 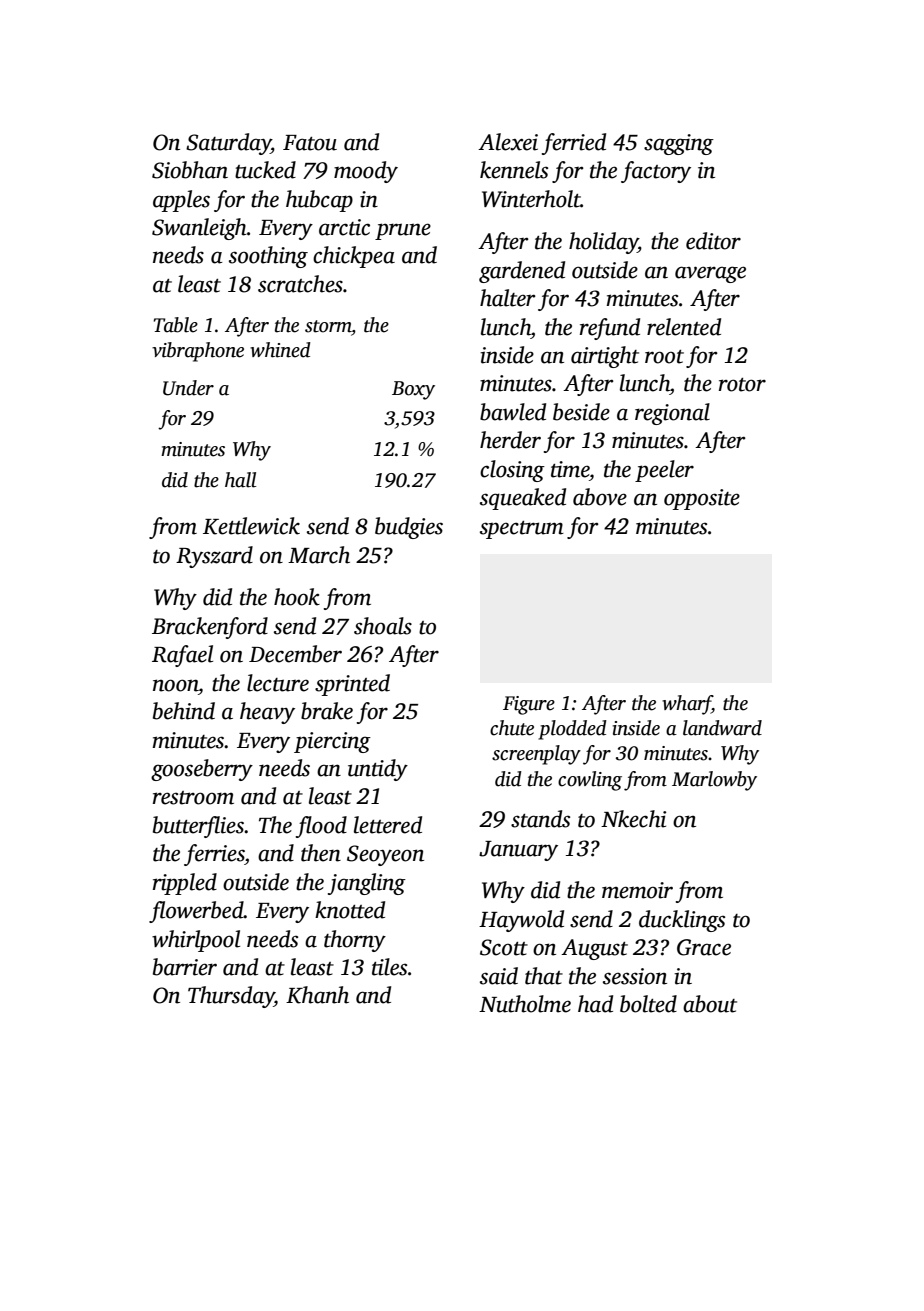 I want to click on Khanh, so click(x=317, y=995).
